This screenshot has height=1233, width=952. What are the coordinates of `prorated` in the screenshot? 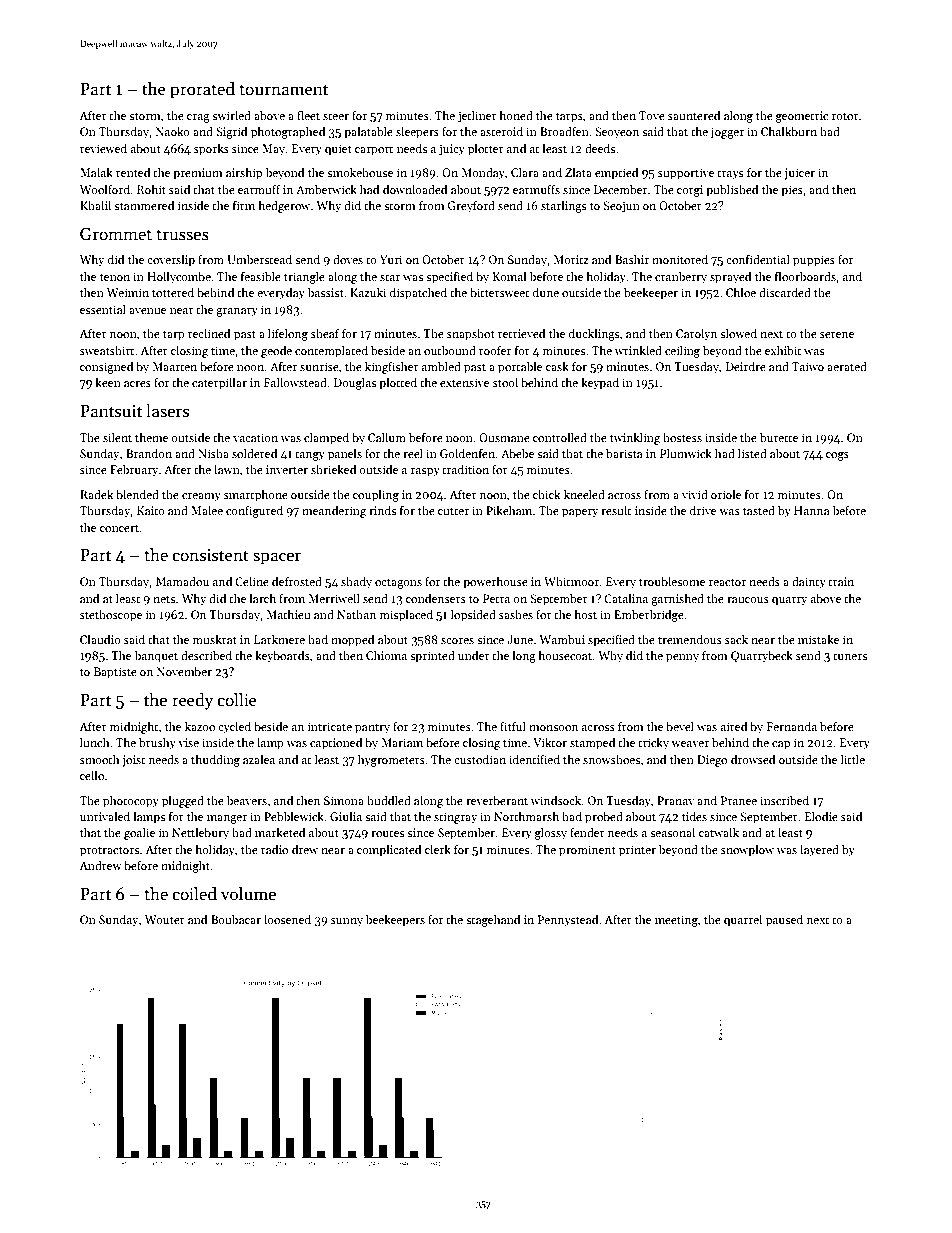 It's located at (202, 90).
